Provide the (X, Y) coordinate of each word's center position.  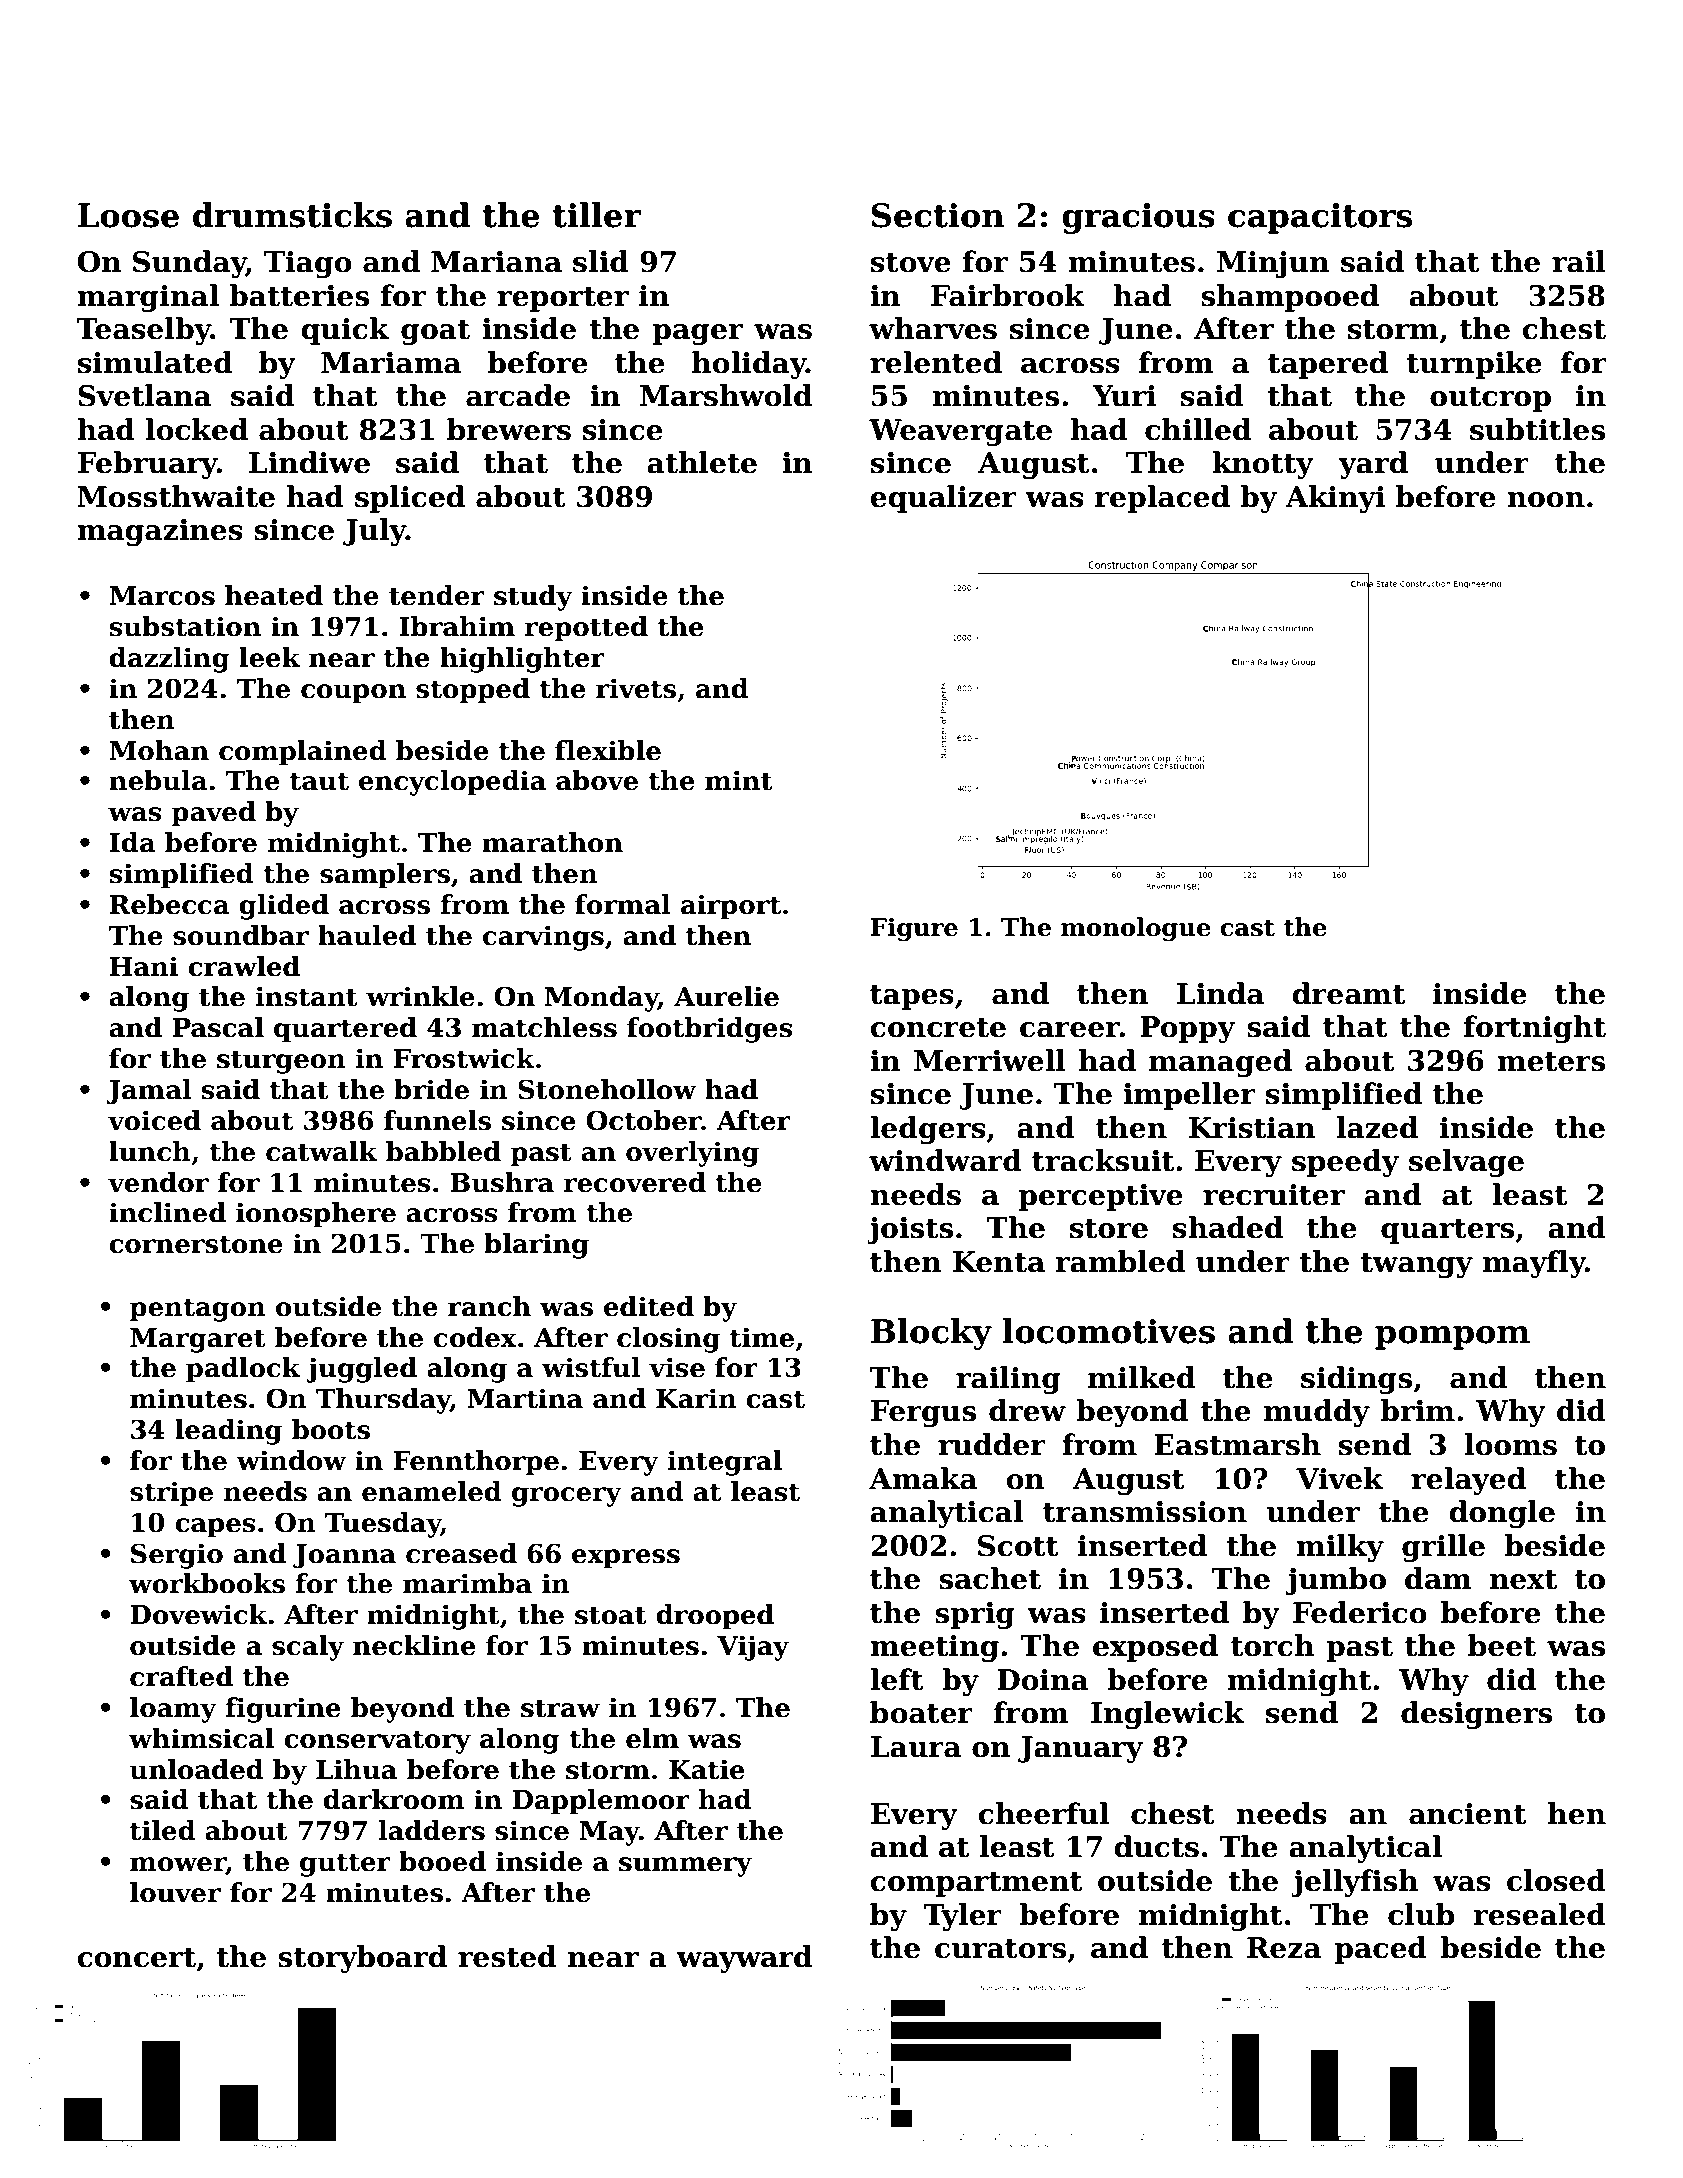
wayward (744, 1959)
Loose (128, 215)
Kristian (1252, 1128)
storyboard (362, 1959)
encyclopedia (452, 783)
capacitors (1320, 218)
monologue (1136, 929)
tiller (596, 215)
